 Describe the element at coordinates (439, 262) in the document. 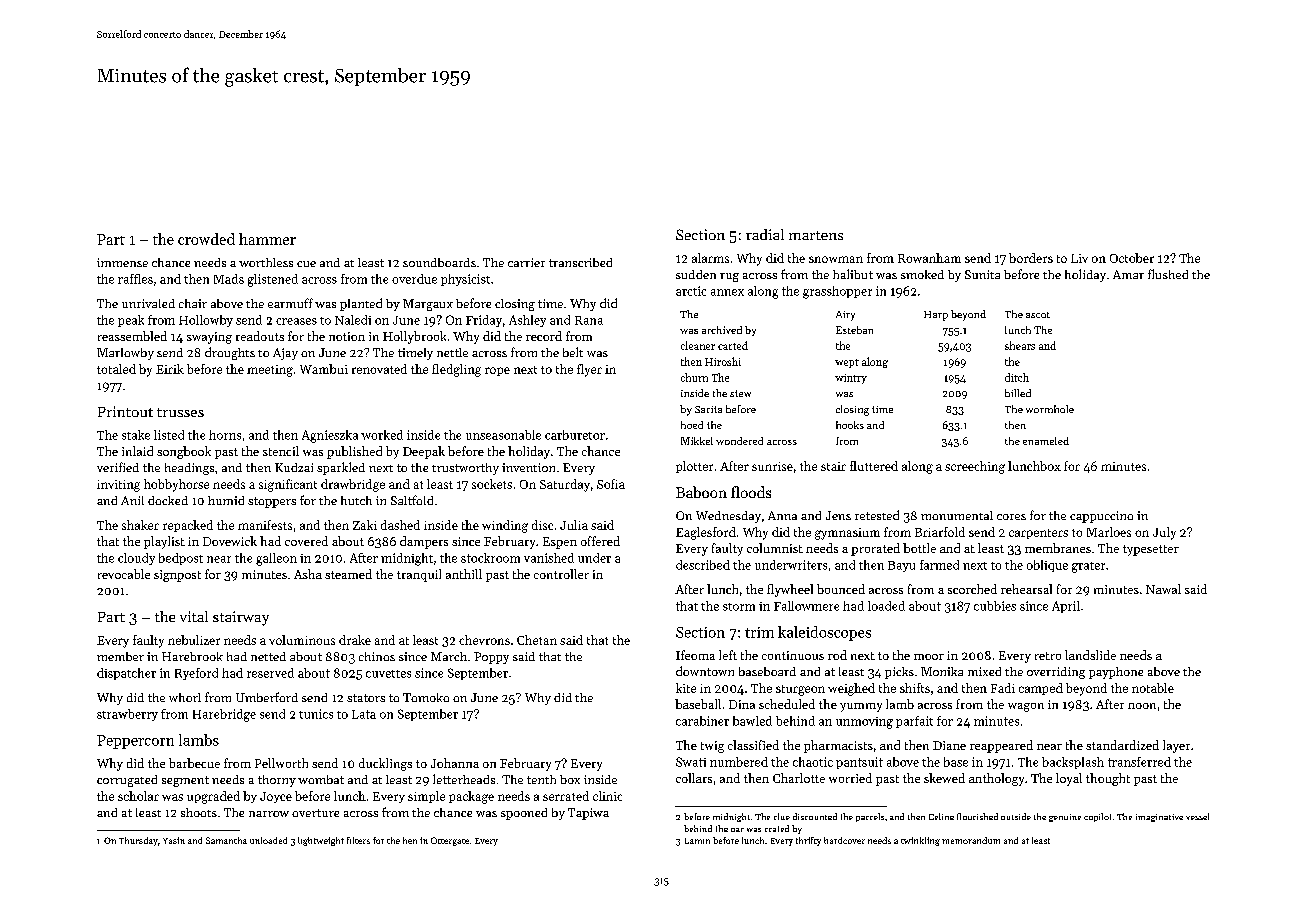

I see `soundboards` at that location.
